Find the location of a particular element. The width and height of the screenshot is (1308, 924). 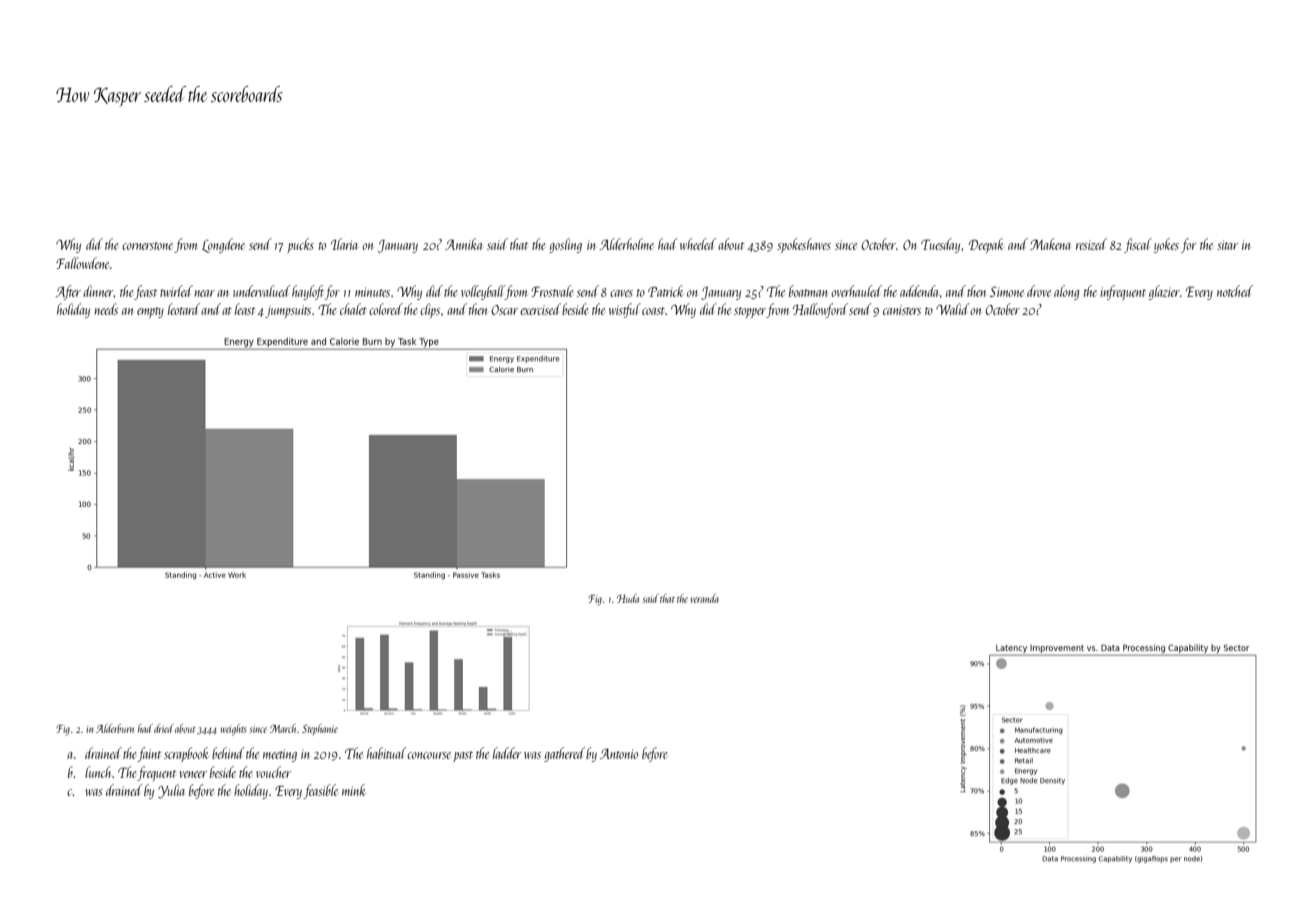

voucher is located at coordinates (273, 772).
